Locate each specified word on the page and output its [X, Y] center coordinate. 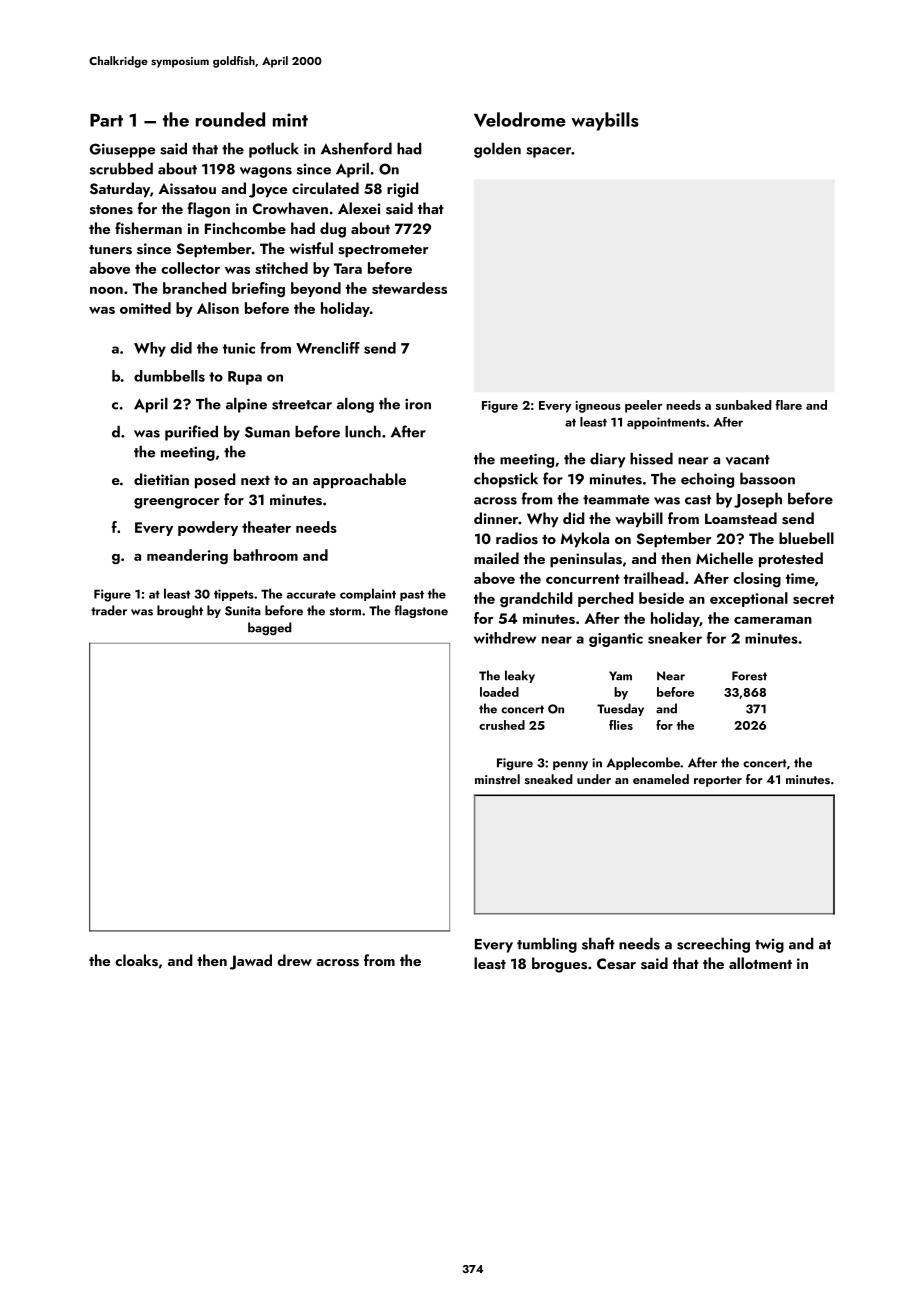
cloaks [136, 960]
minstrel [497, 779]
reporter [718, 781]
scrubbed [121, 168]
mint [290, 120]
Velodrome [520, 119]
